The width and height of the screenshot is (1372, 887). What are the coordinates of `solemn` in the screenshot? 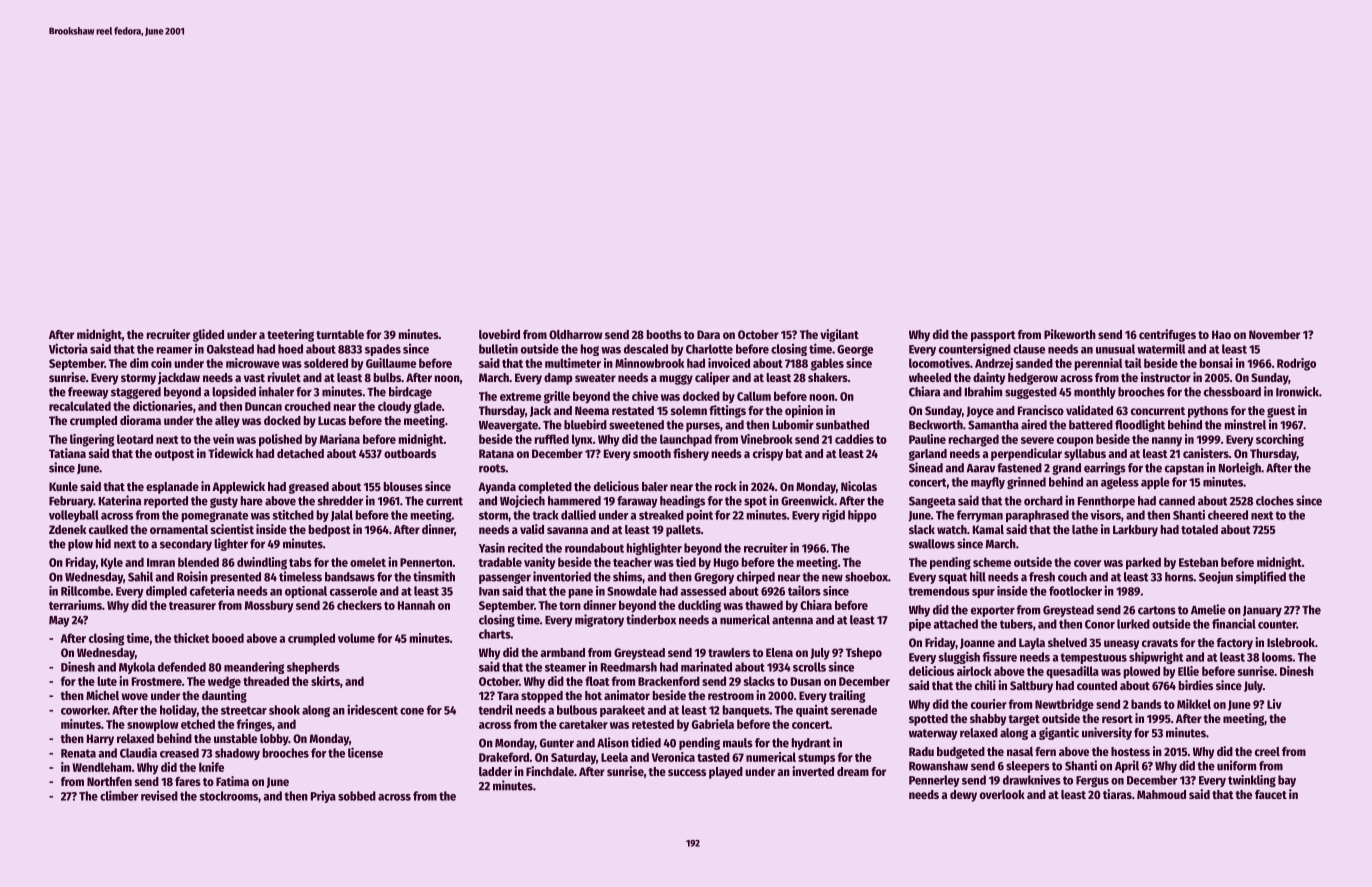 It's located at (689, 410).
